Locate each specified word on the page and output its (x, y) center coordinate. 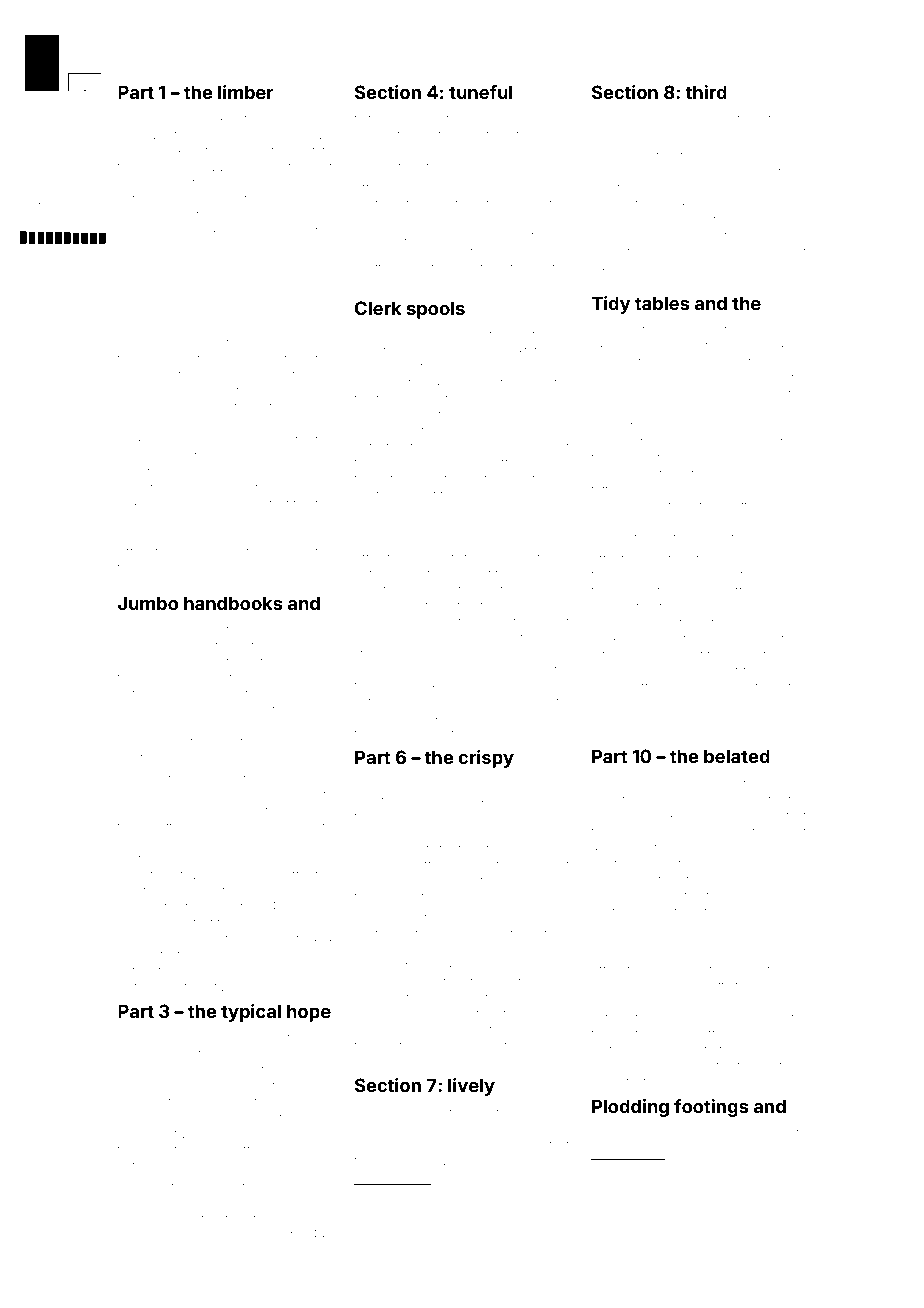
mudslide (617, 235)
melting (724, 331)
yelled (244, 232)
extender (417, 997)
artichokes (749, 537)
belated (737, 756)
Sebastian (461, 219)
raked (183, 150)
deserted (142, 487)
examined (194, 1038)
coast (432, 479)
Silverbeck (303, 1186)
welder (137, 725)
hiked (506, 187)
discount (437, 622)
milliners (631, 879)
